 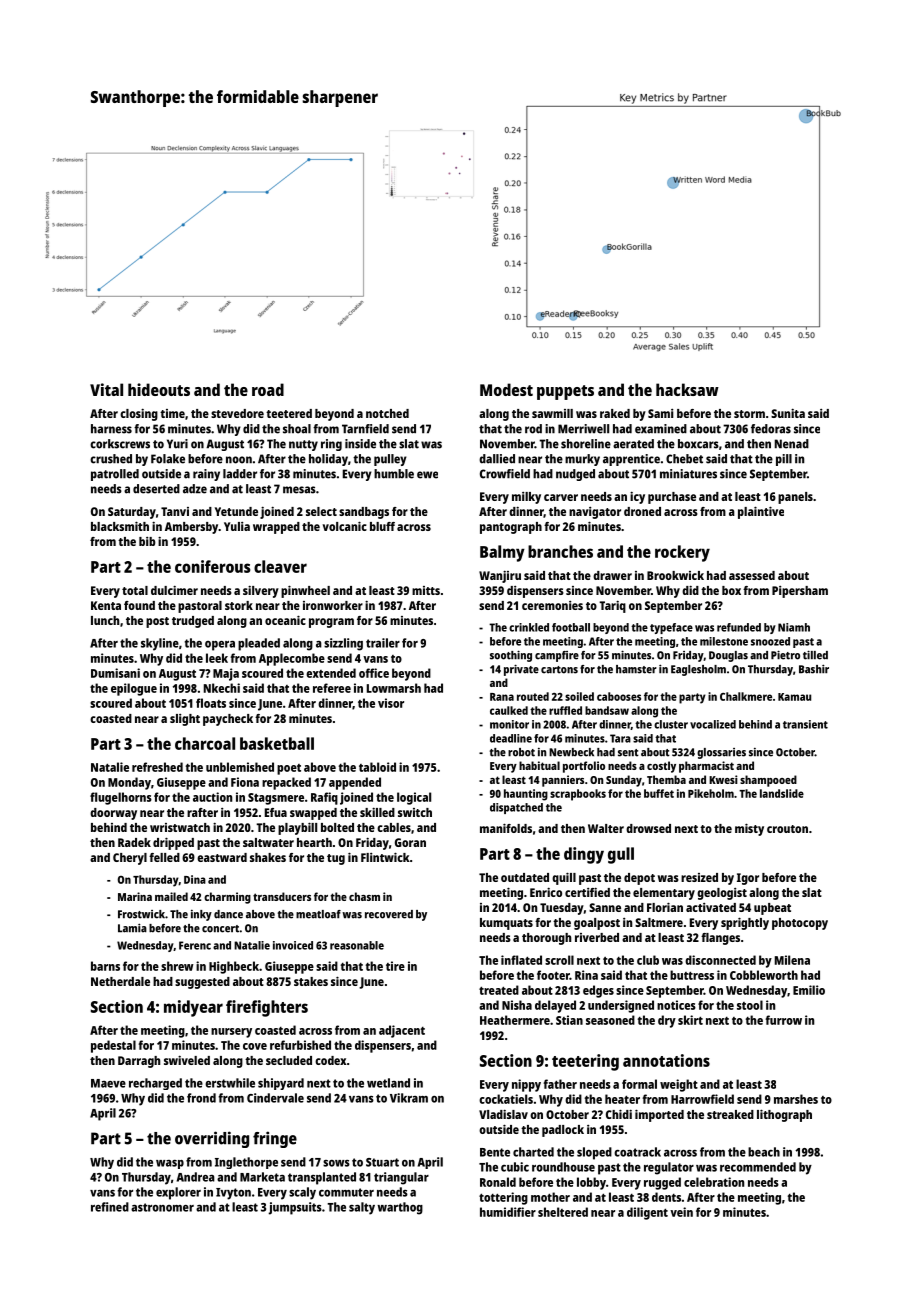 What do you see at coordinates (506, 828) in the screenshot?
I see `manifolds` at bounding box center [506, 828].
